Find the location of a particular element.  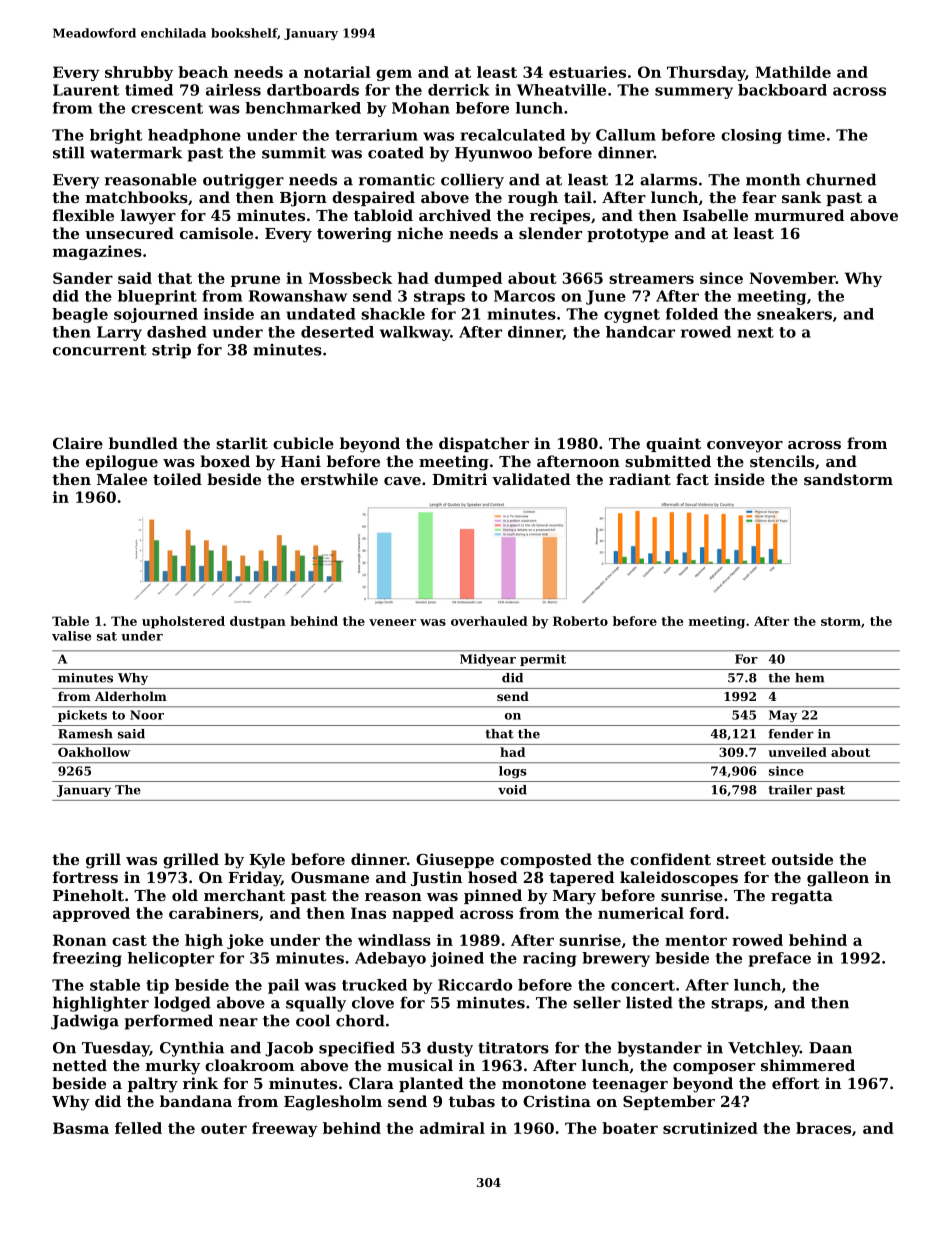

matchbooks is located at coordinates (137, 197).
